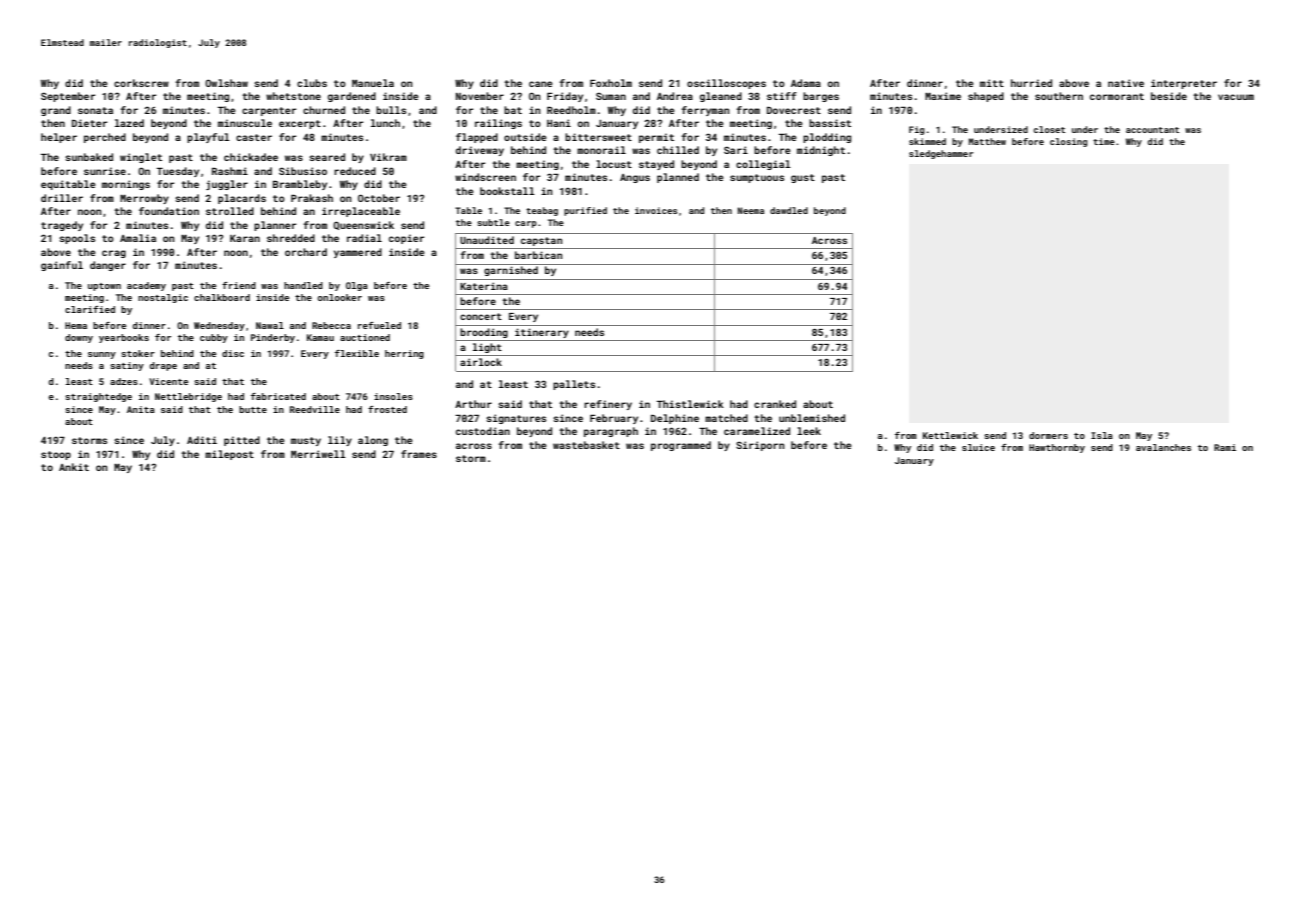  Describe the element at coordinates (62, 198) in the document. I see `driller` at that location.
